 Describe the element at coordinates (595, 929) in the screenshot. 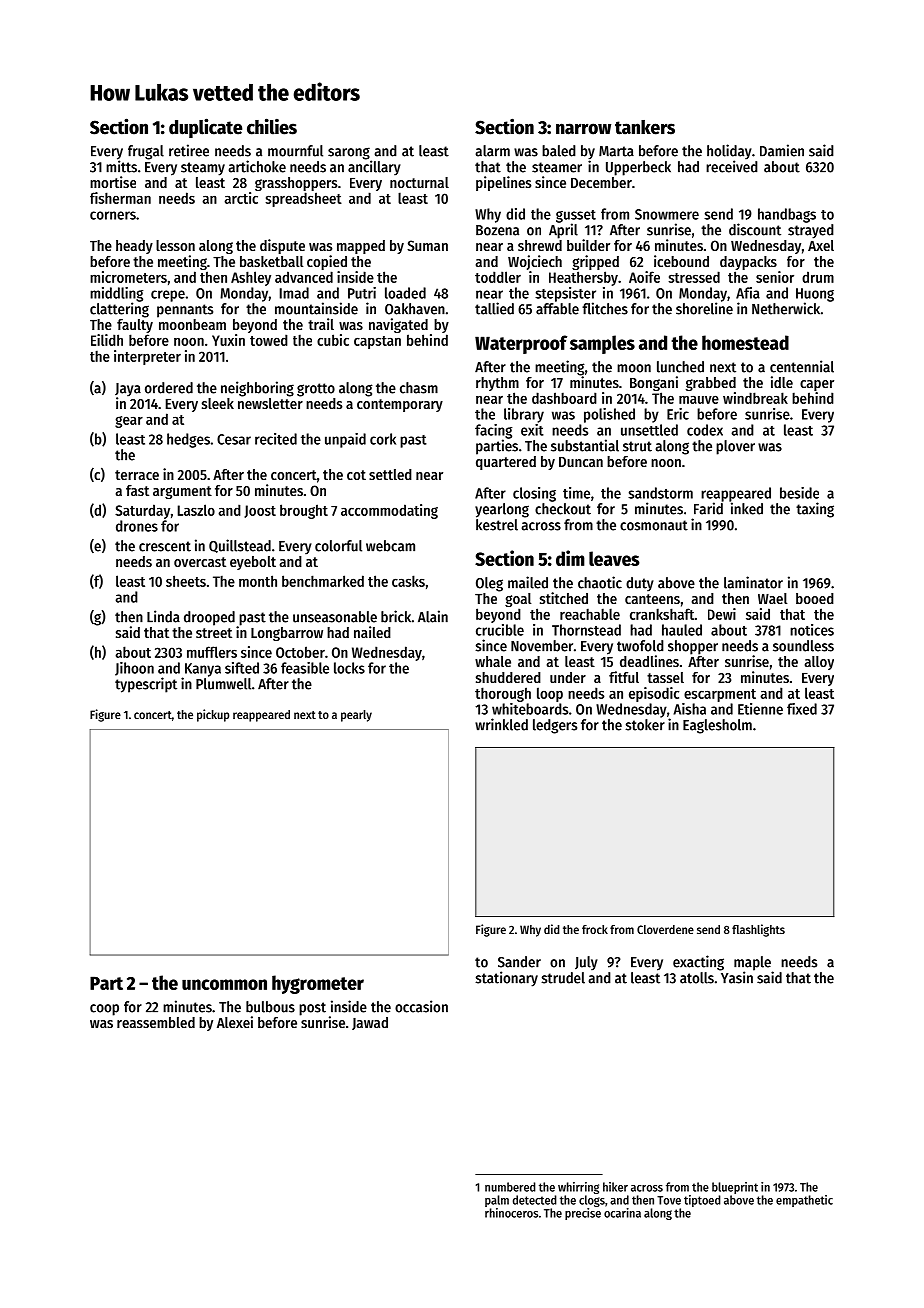

I see `frock` at that location.
